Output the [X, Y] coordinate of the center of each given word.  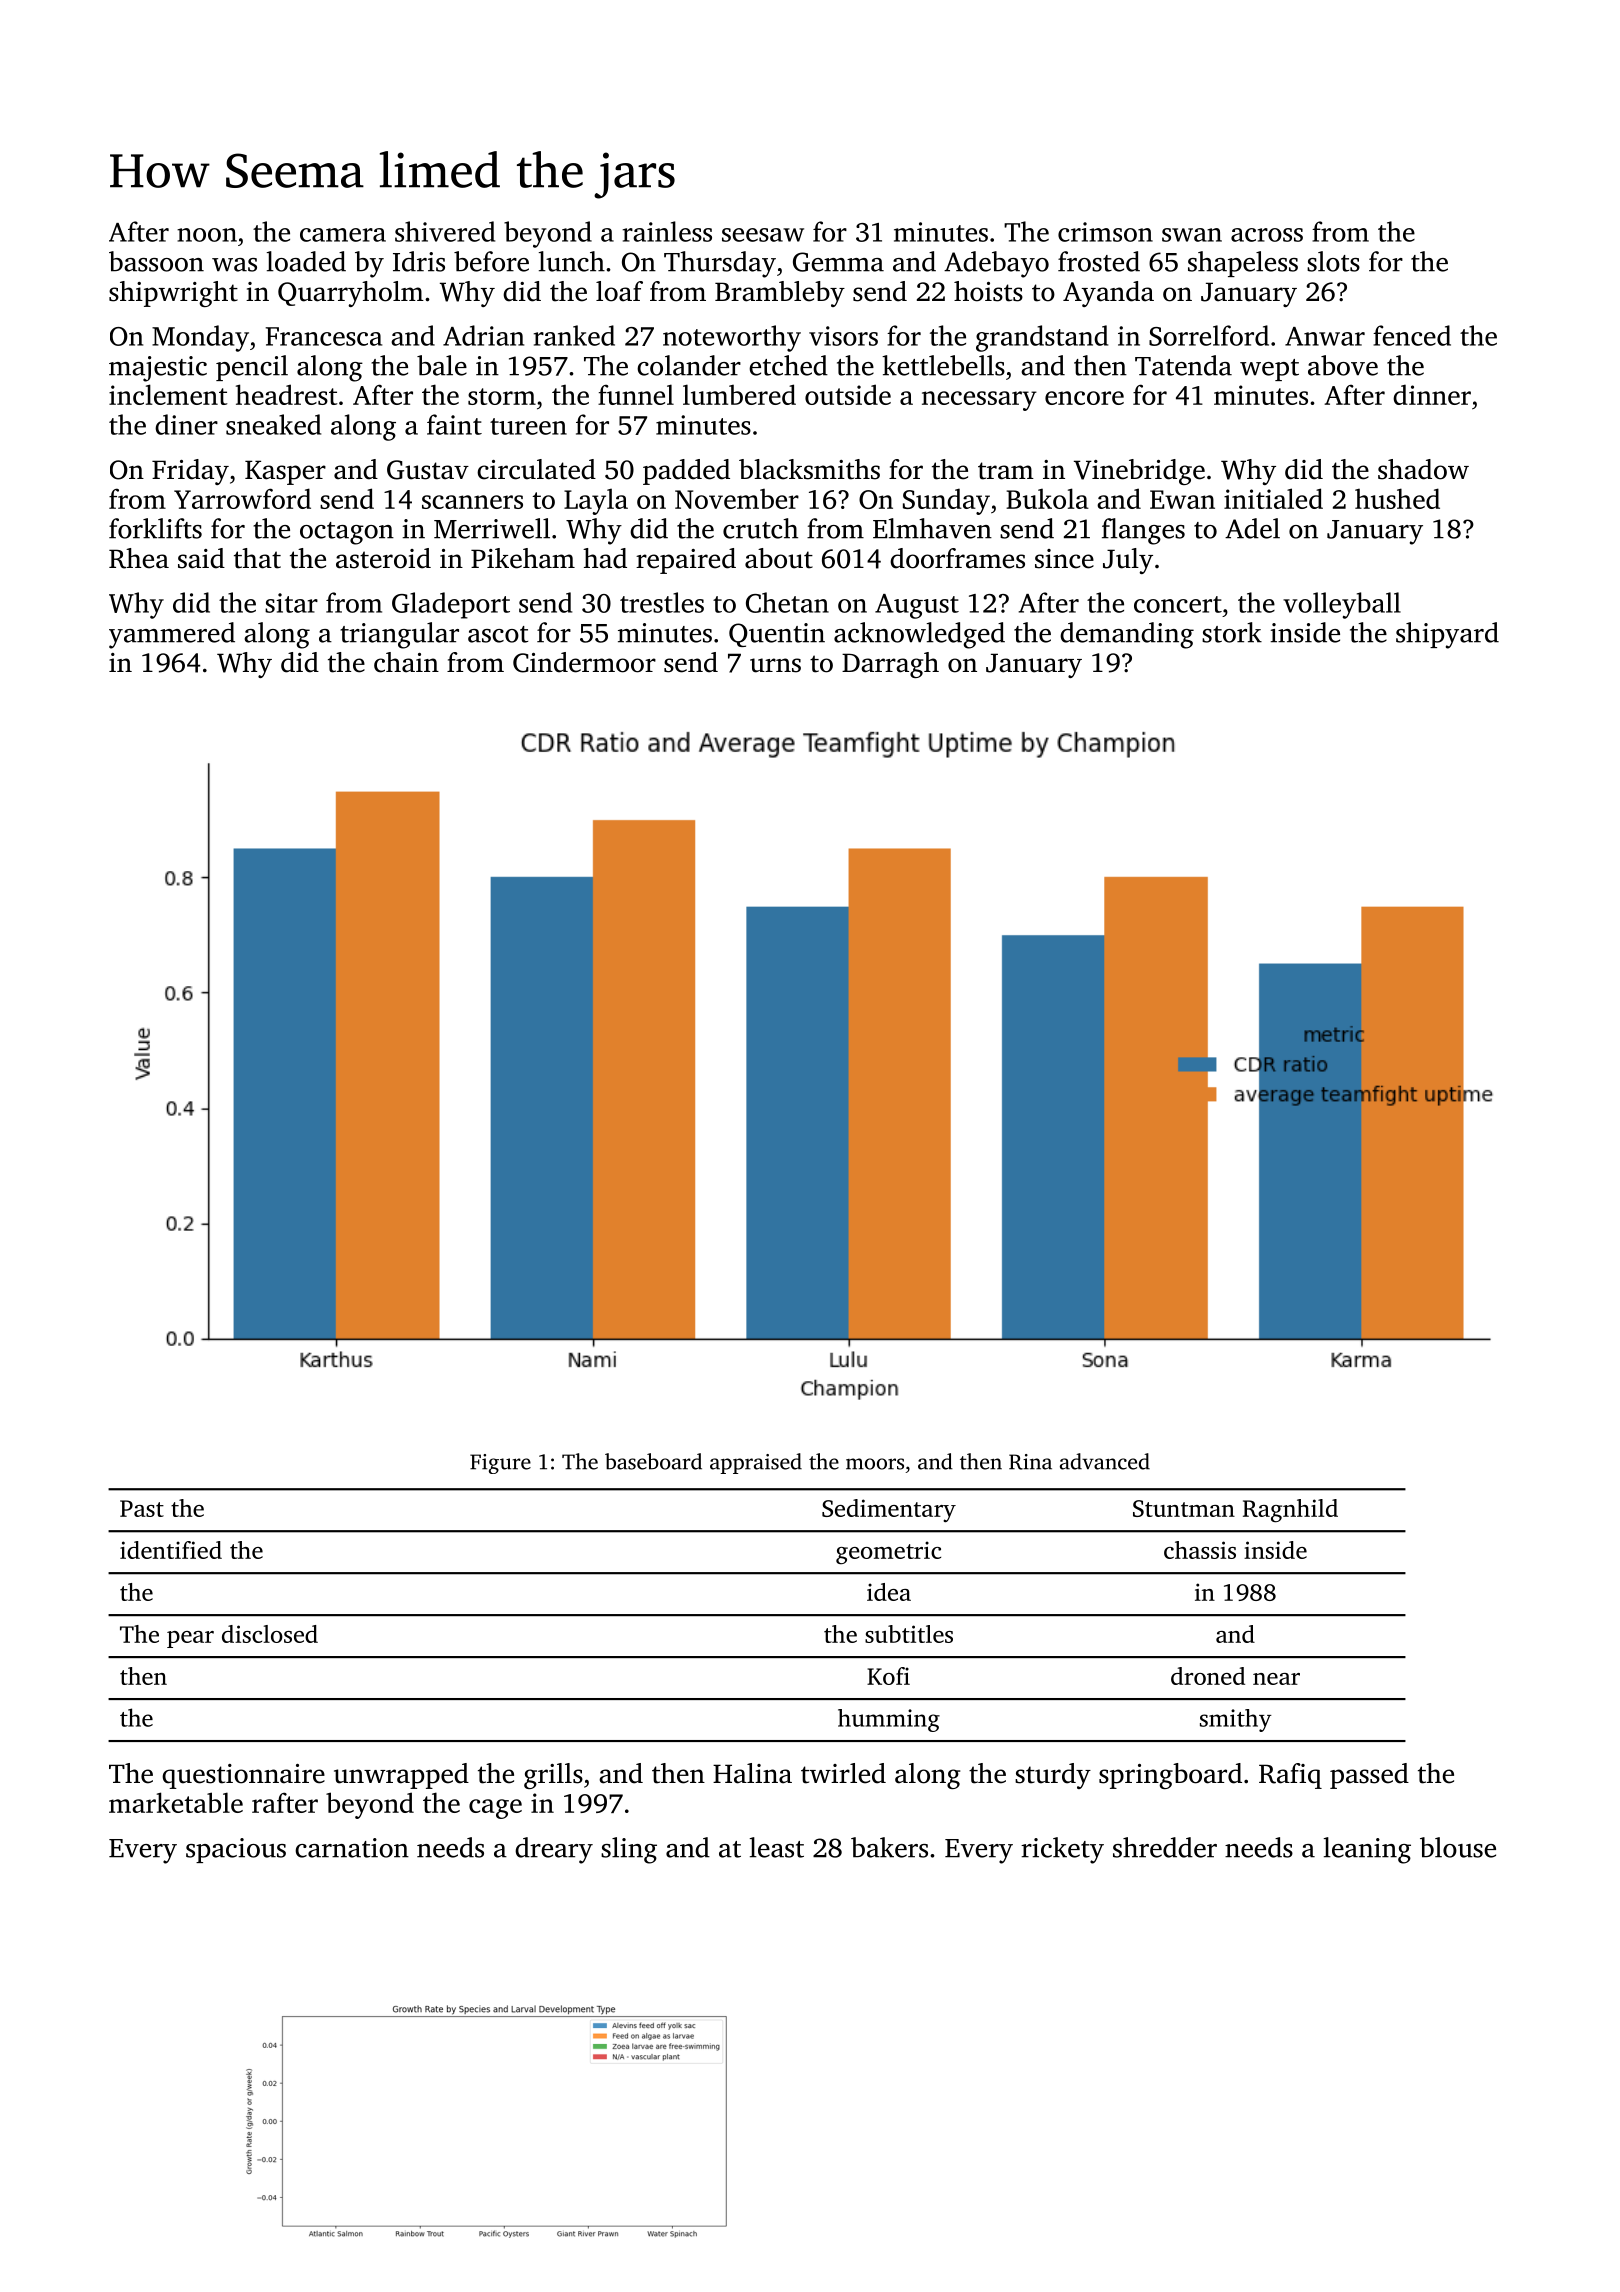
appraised [756, 1463]
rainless [667, 231]
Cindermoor [584, 662]
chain [406, 662]
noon [207, 235]
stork [1232, 632]
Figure [500, 1464]
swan [1192, 235]
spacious [236, 1850]
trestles [662, 602]
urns [775, 665]
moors [875, 1464]
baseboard [653, 1461]
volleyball [1342, 605]
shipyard [1447, 635]
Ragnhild [1290, 1511]
